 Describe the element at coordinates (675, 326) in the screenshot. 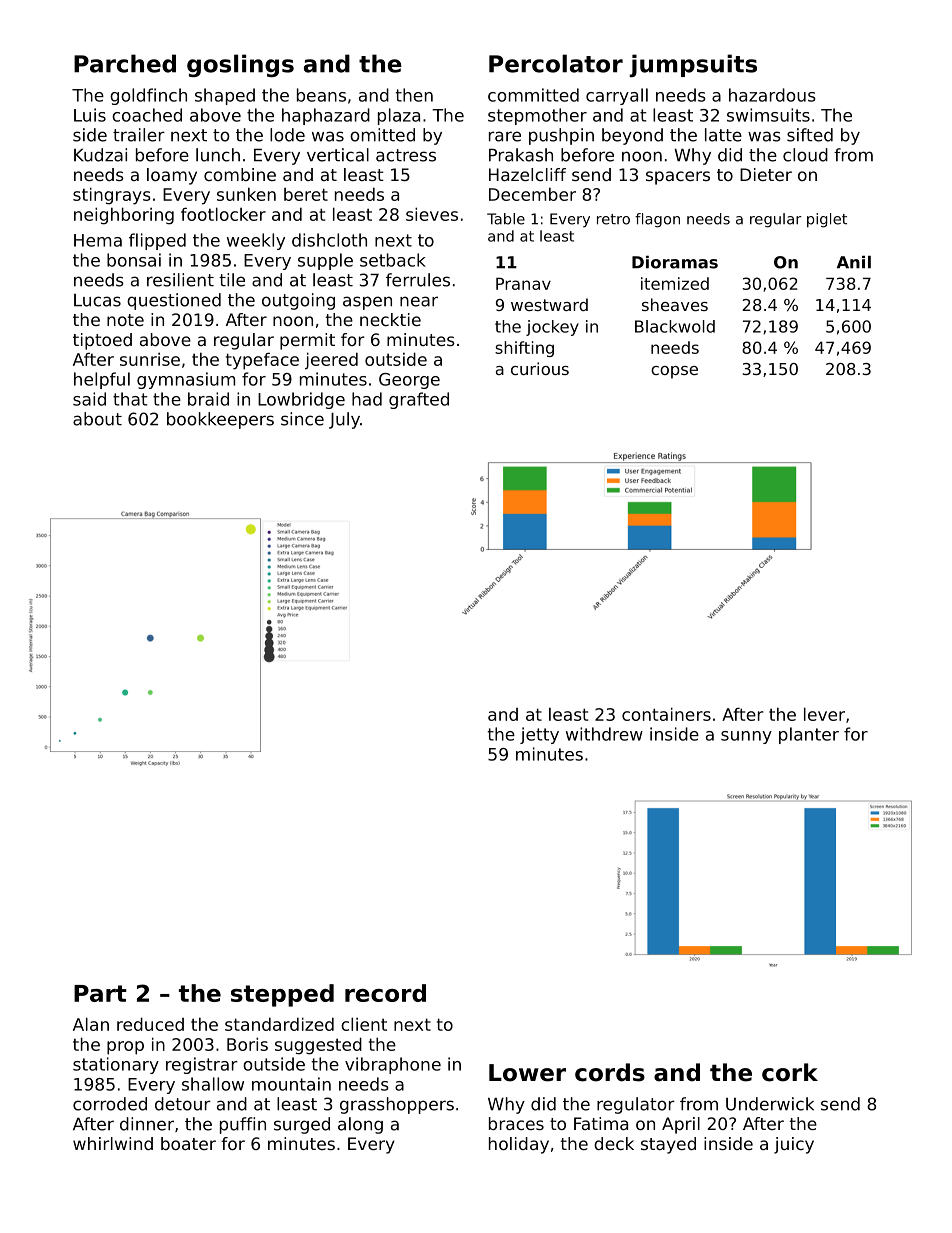

I see `Blackwold` at that location.
